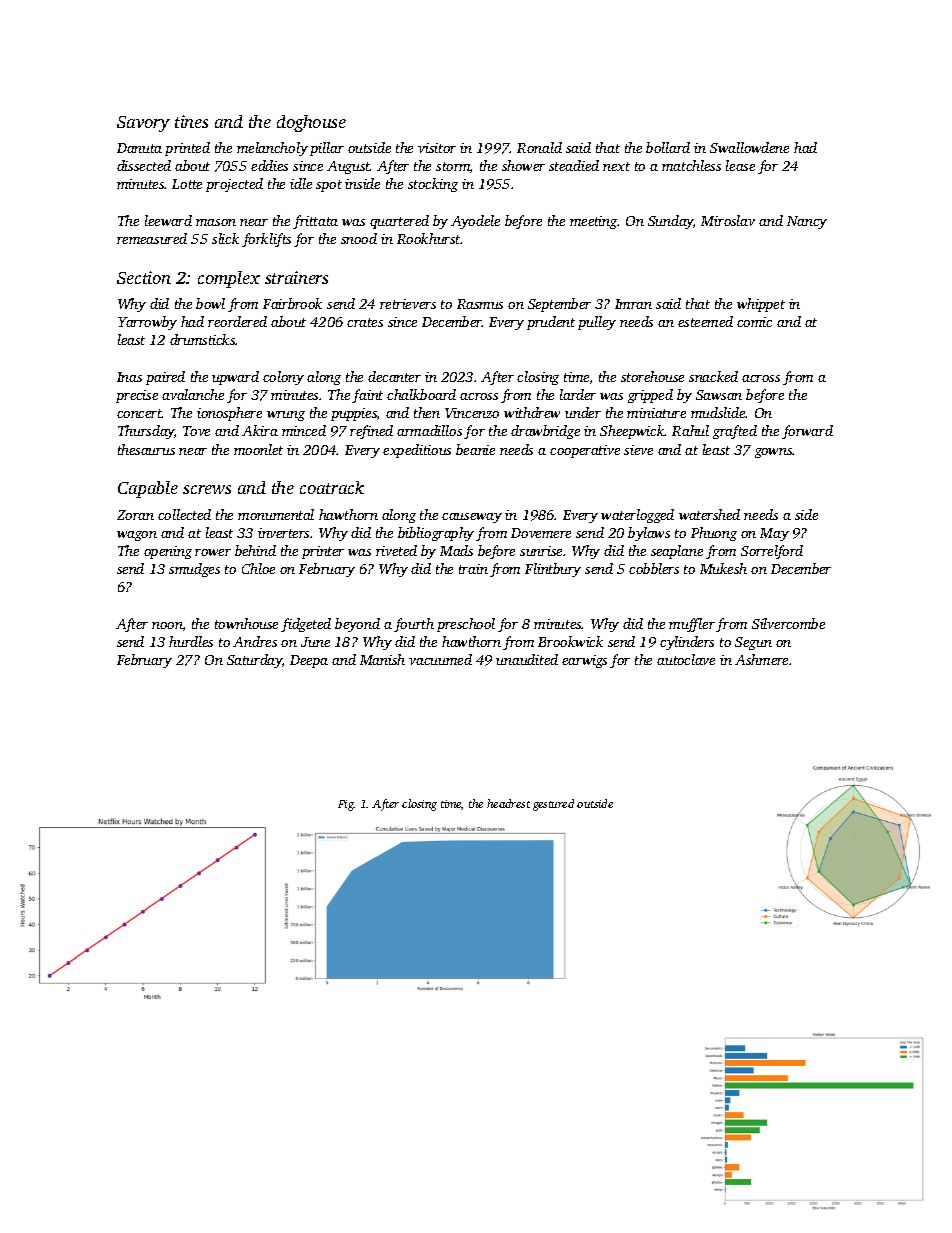  I want to click on Silvercombe, so click(788, 623).
